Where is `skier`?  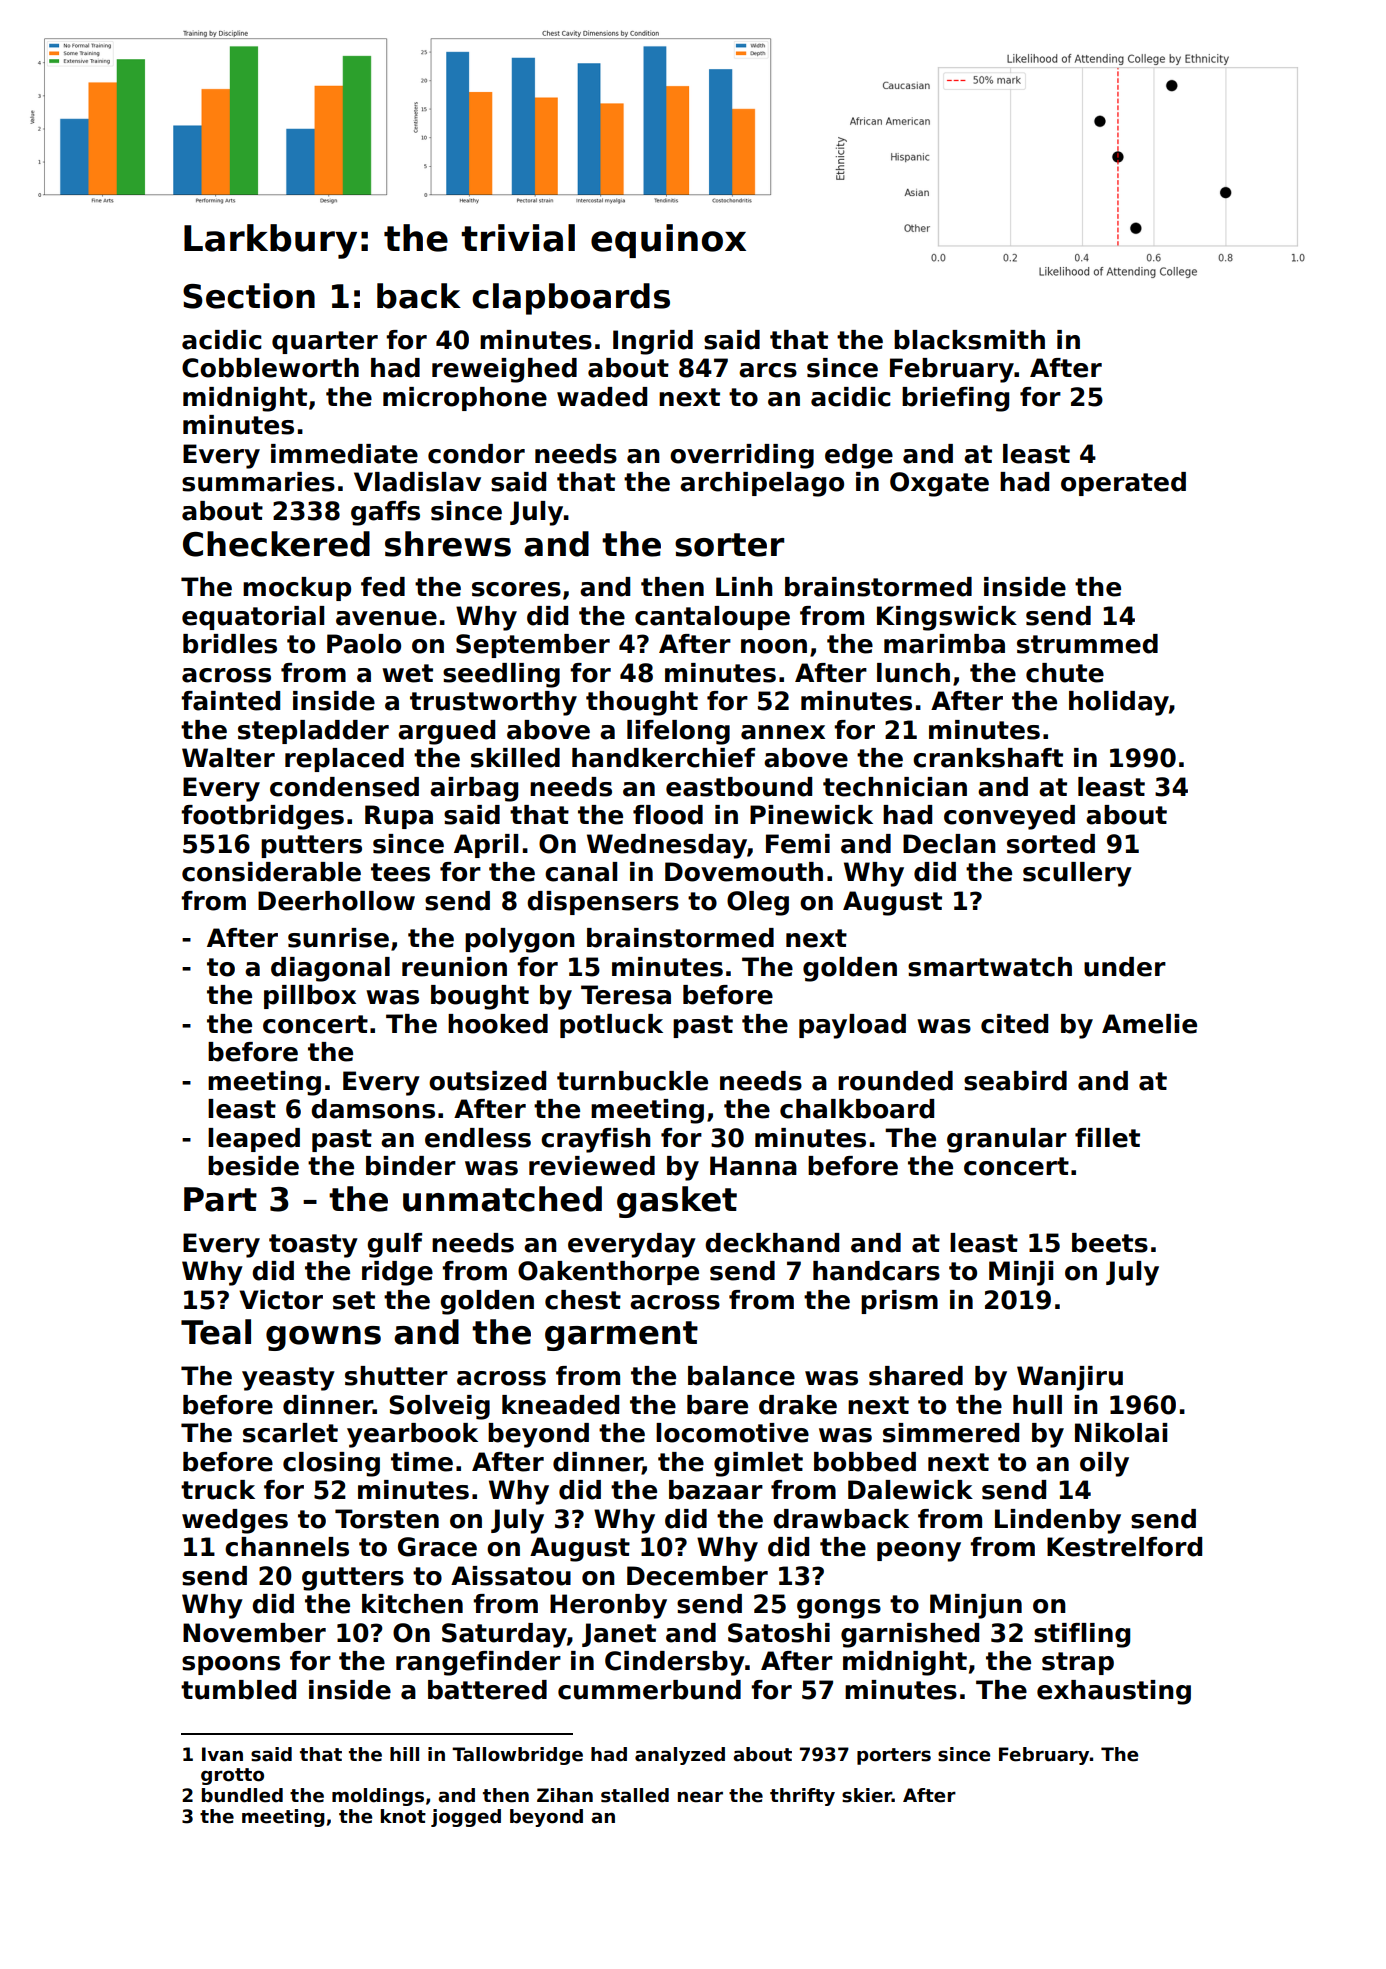 skier is located at coordinates (867, 1795).
